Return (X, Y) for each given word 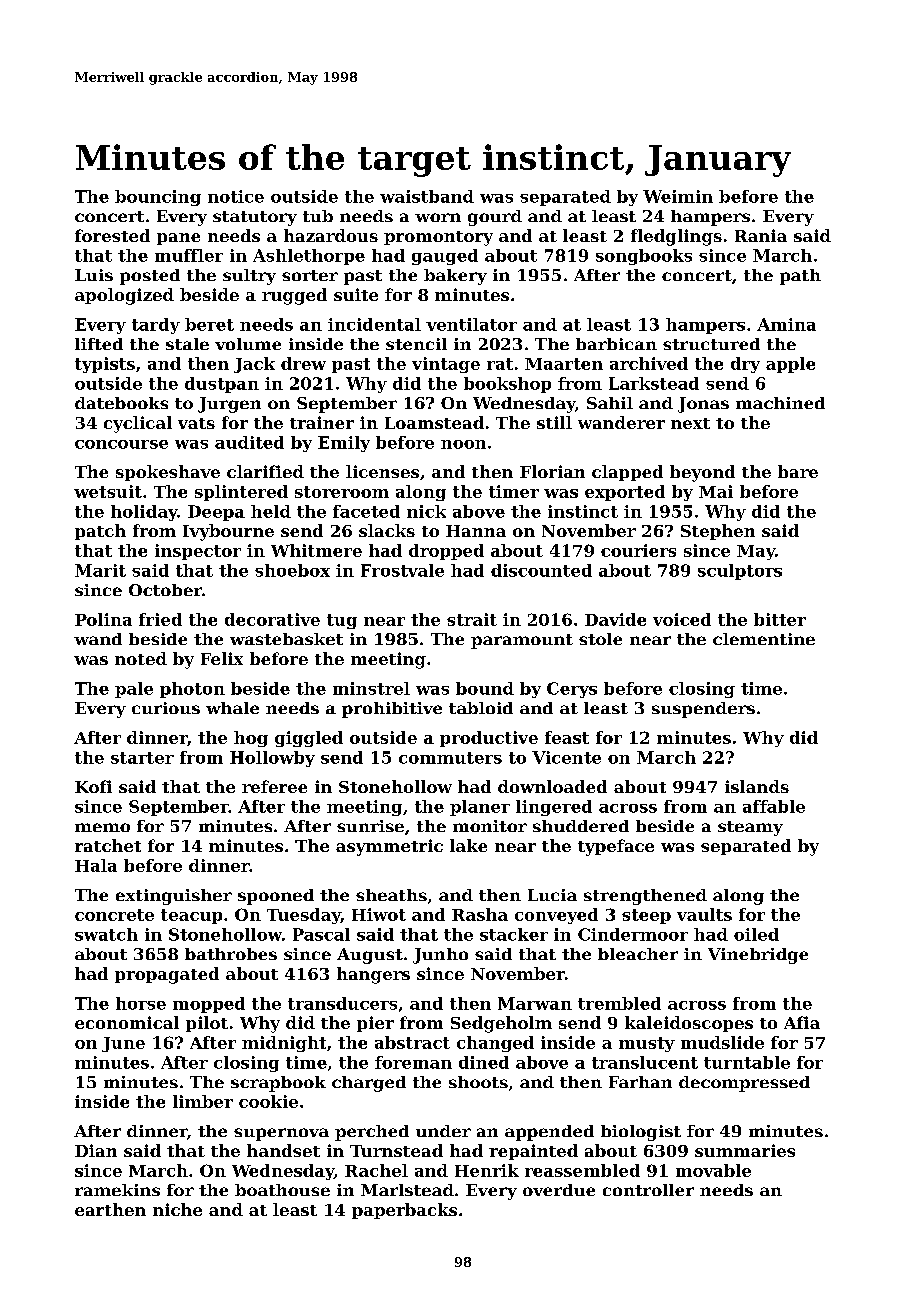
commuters (450, 758)
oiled (756, 934)
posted (150, 277)
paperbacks (404, 1211)
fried (160, 619)
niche (177, 1209)
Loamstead (434, 422)
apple (790, 365)
